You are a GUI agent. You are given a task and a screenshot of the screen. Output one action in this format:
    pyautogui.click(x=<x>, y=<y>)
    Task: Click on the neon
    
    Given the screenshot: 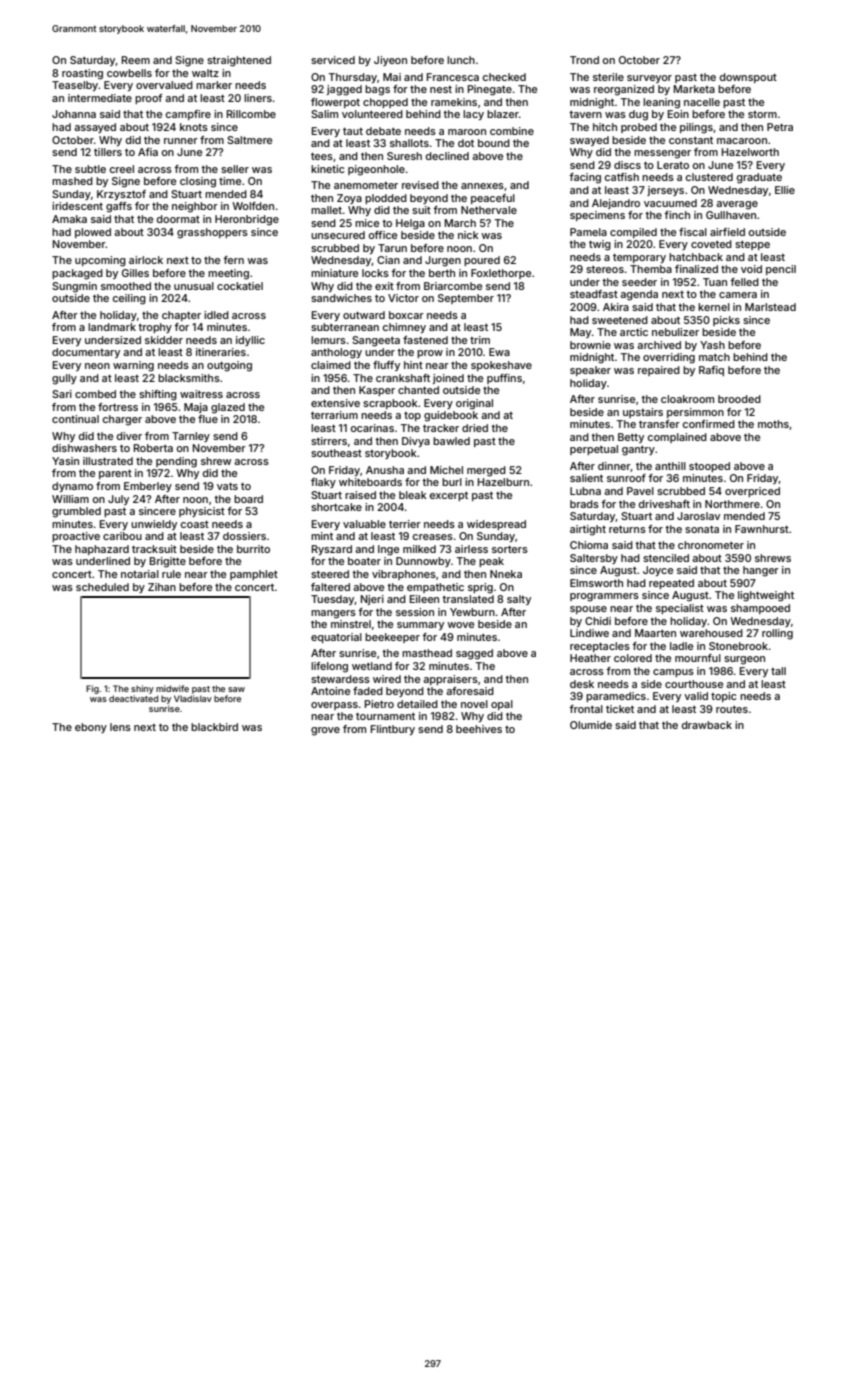 What is the action you would take?
    pyautogui.click(x=97, y=366)
